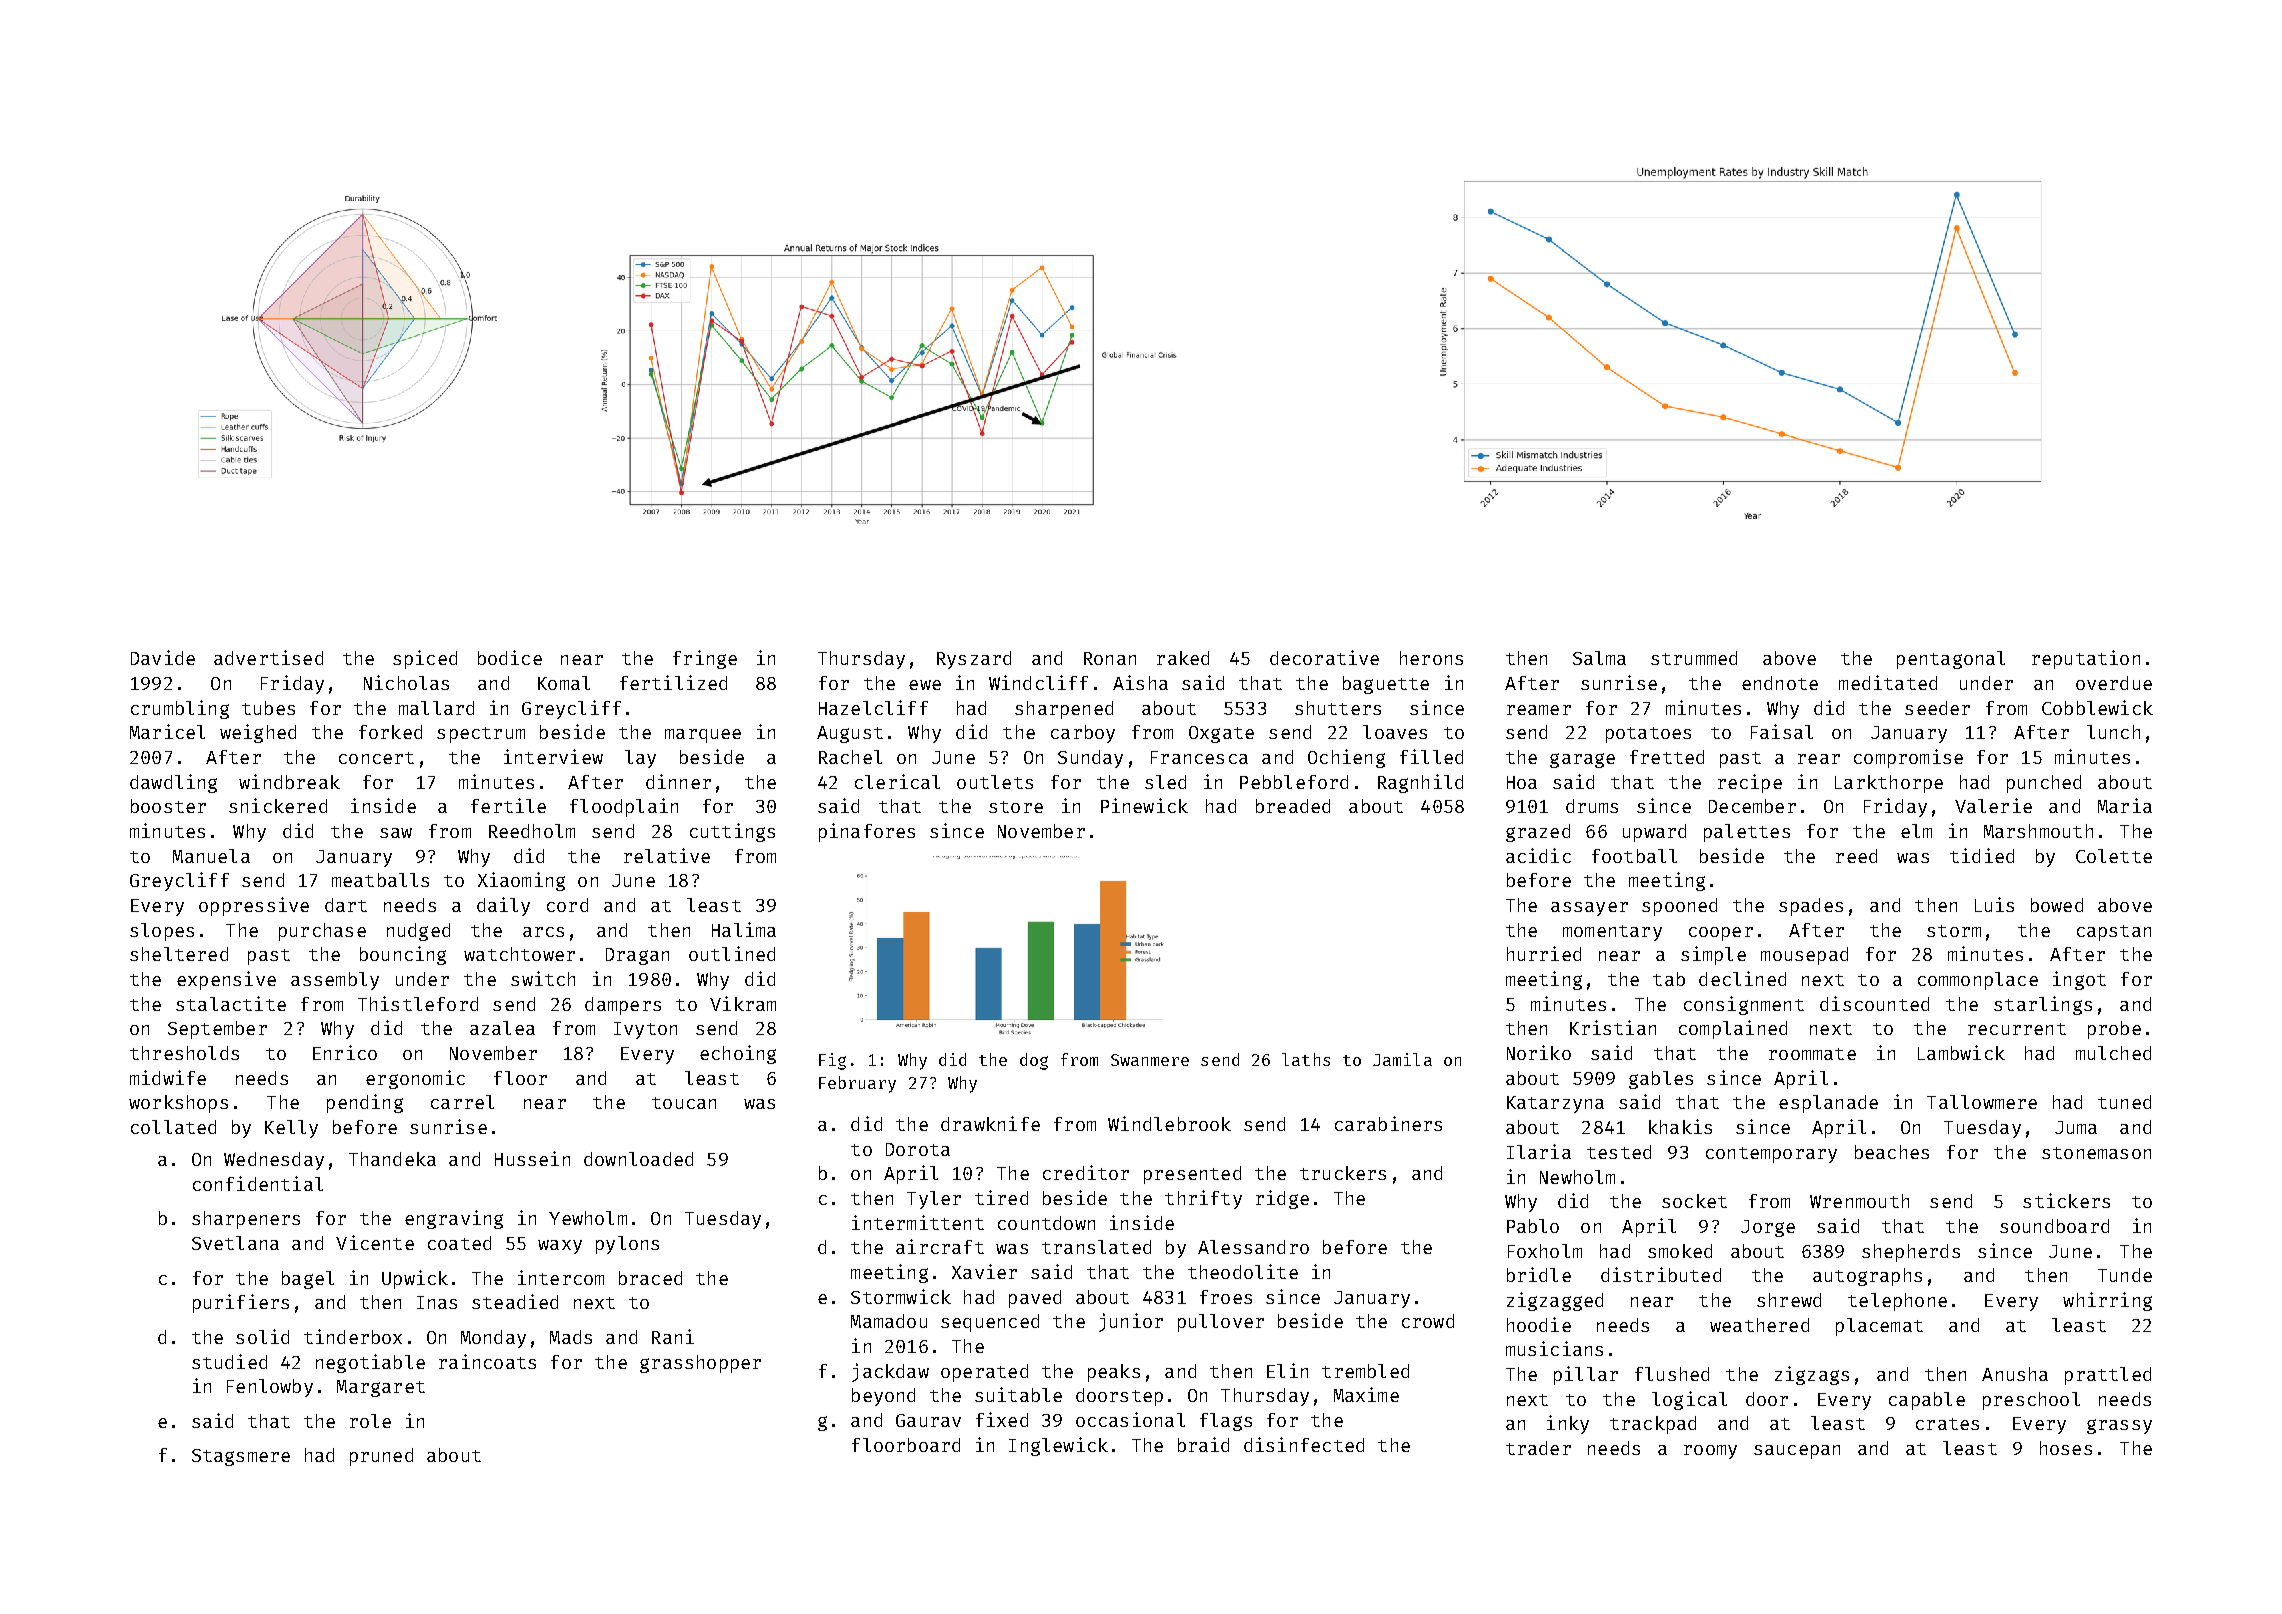 This document has height=1614, width=2282. I want to click on pinafores, so click(867, 832).
